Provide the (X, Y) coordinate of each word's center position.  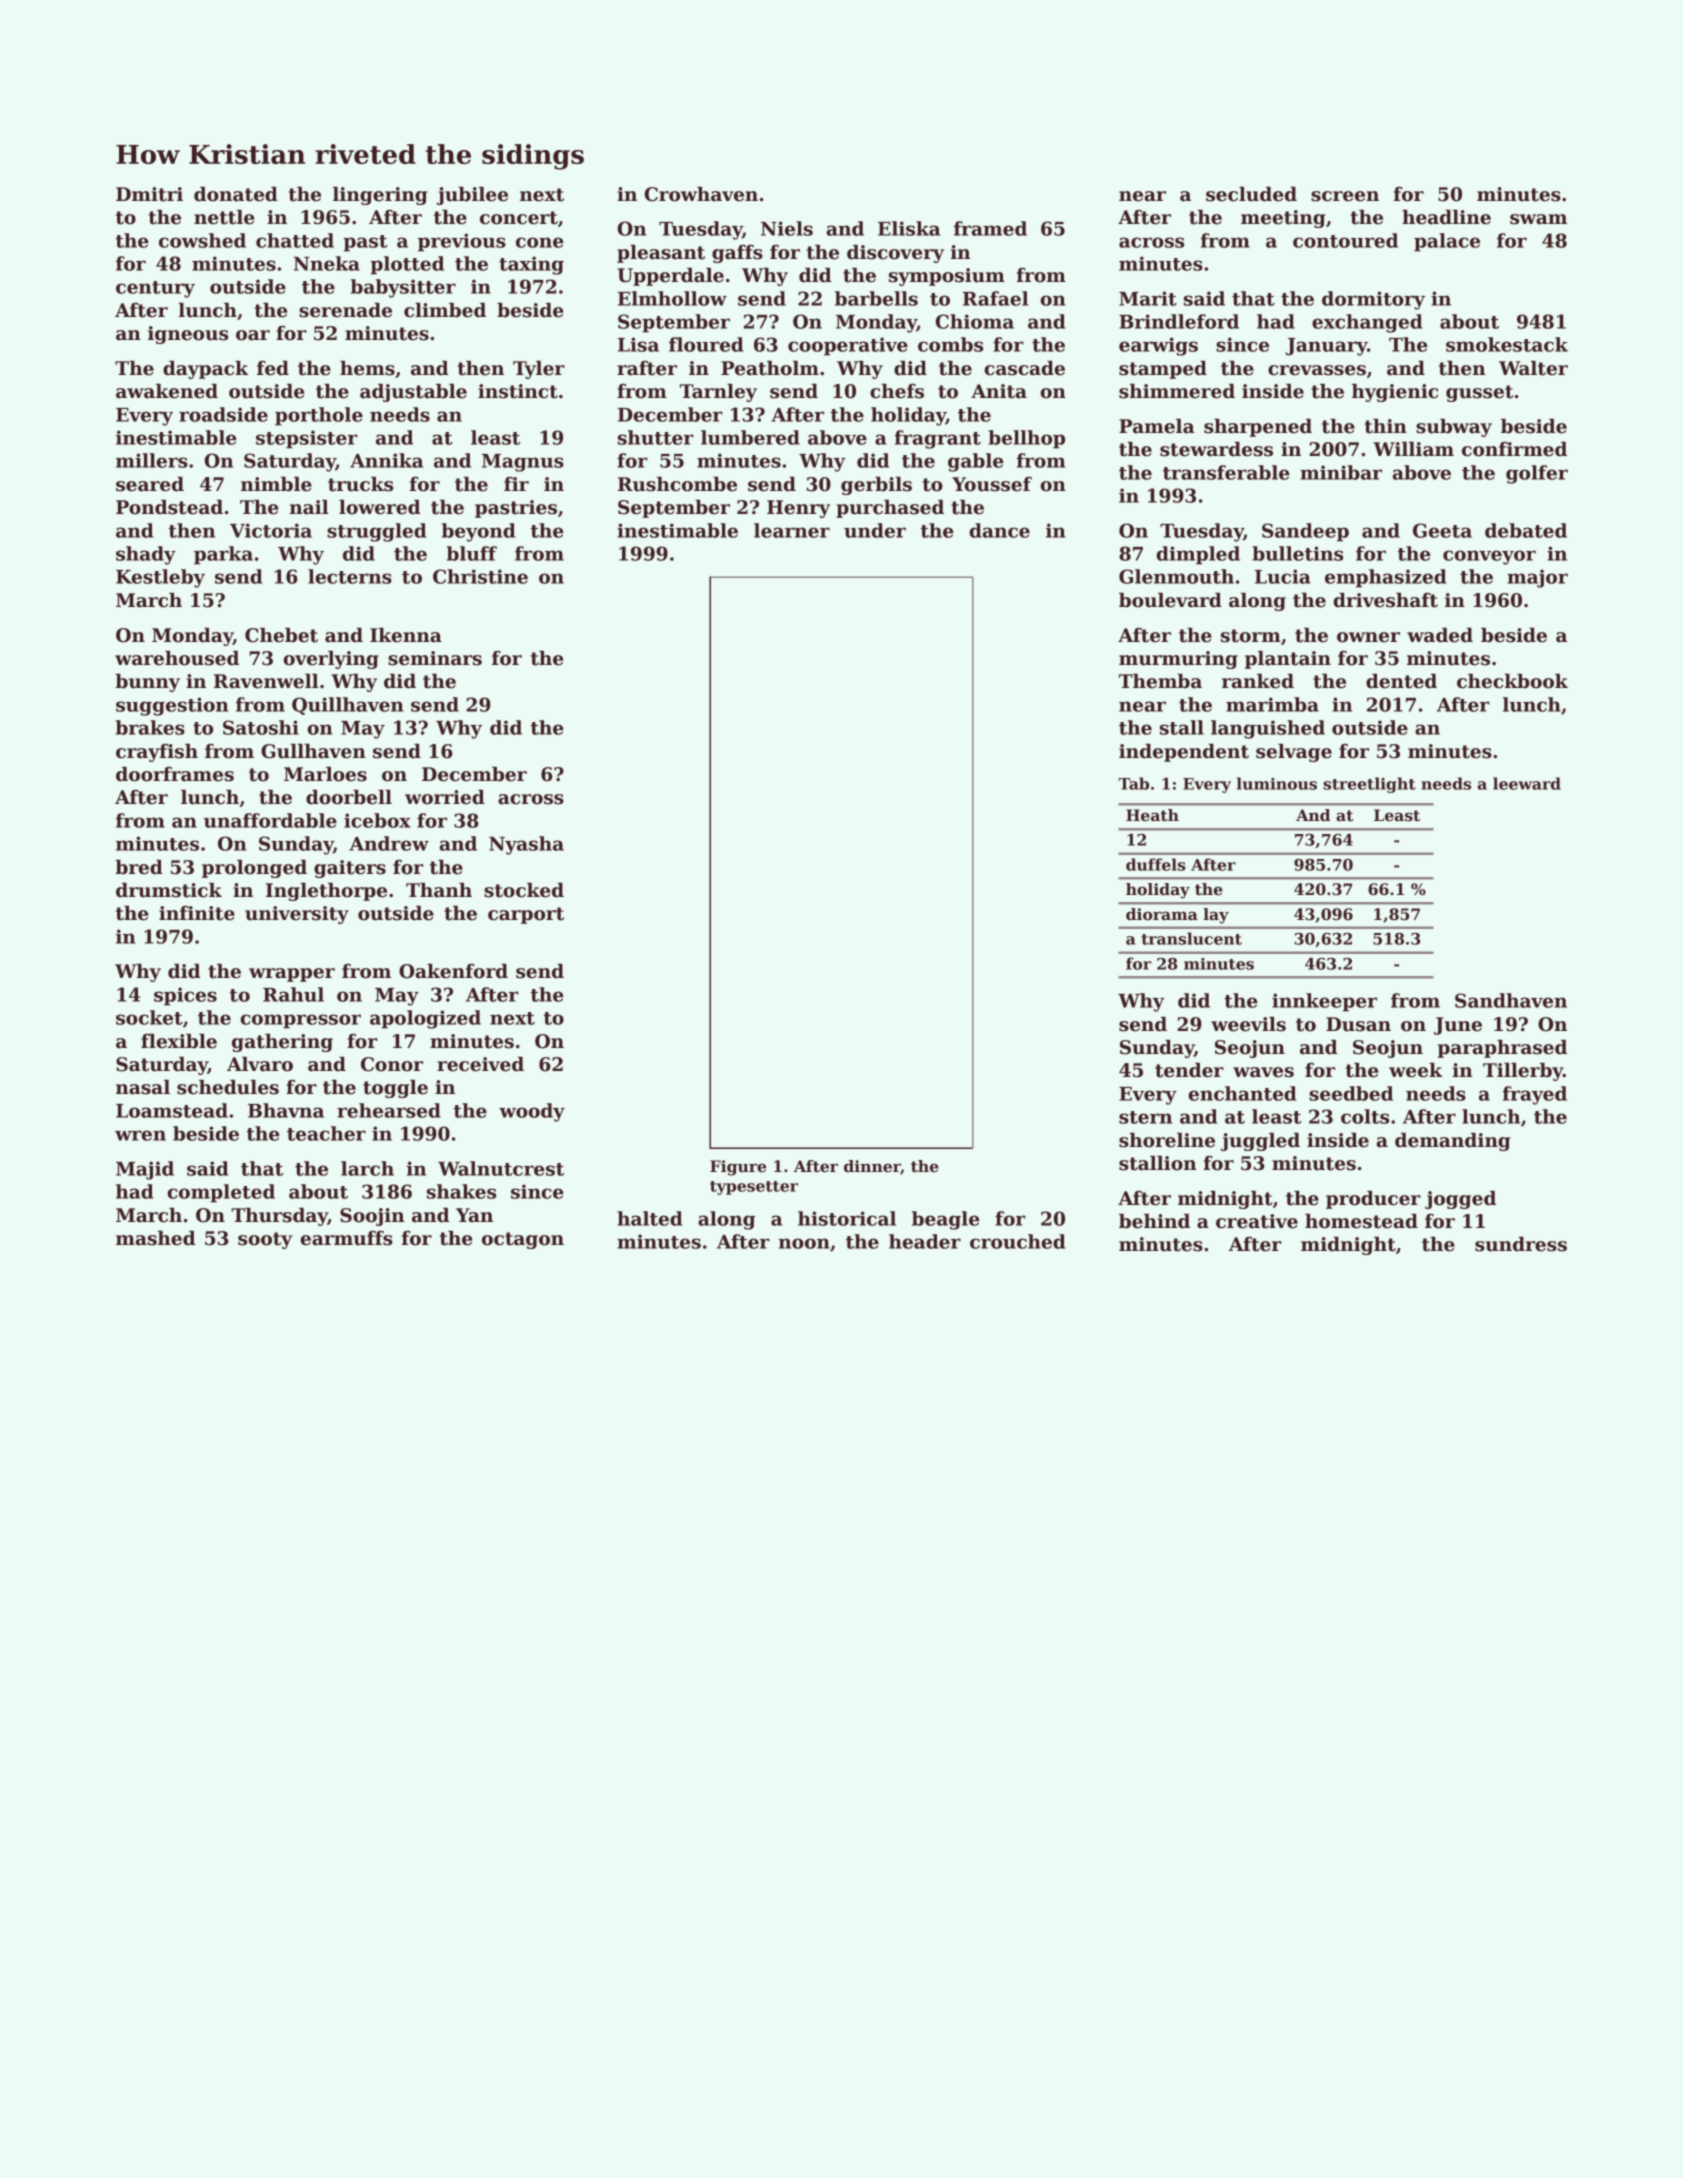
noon (804, 1243)
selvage (1294, 753)
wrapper (292, 975)
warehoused (177, 658)
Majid (145, 1170)
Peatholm (770, 368)
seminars (435, 658)
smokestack (1507, 344)
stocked (524, 890)
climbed (445, 310)
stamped (1163, 370)
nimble (276, 484)
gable (976, 462)
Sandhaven (1511, 1000)
